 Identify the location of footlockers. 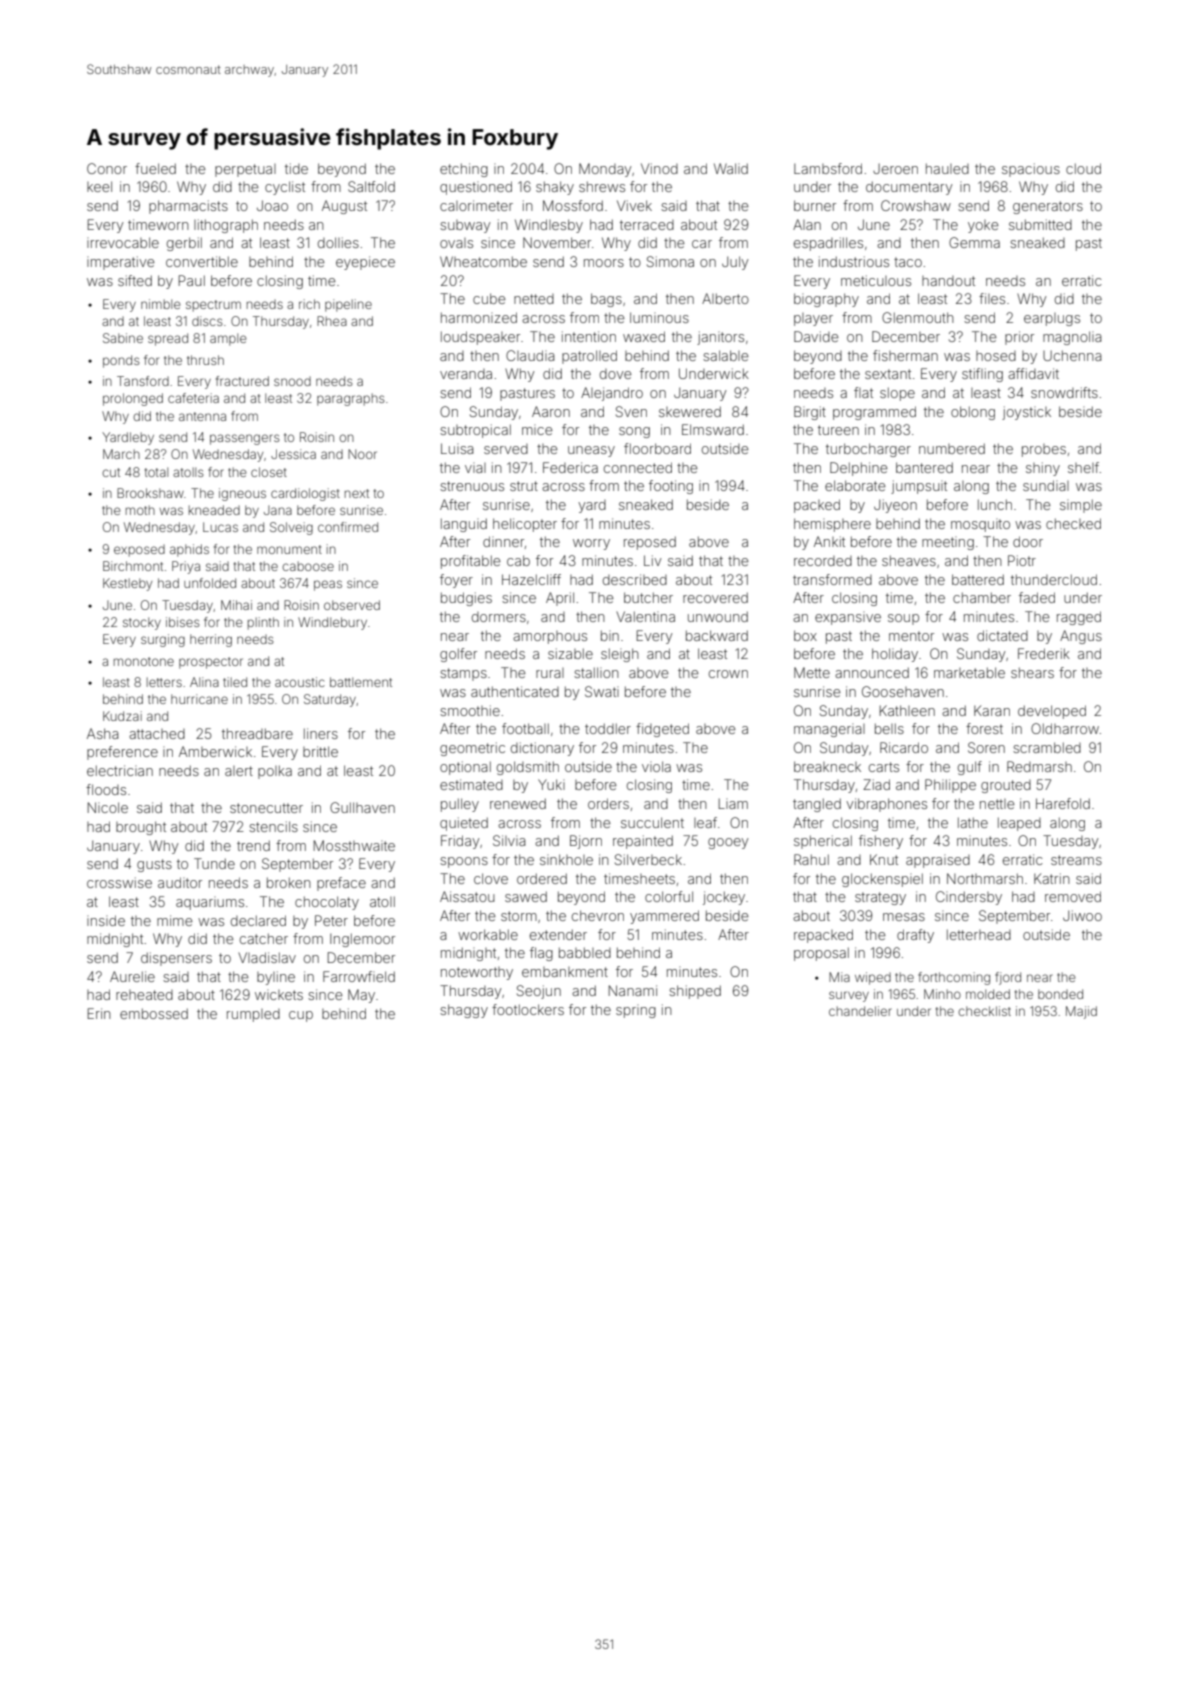
(528, 1009).
